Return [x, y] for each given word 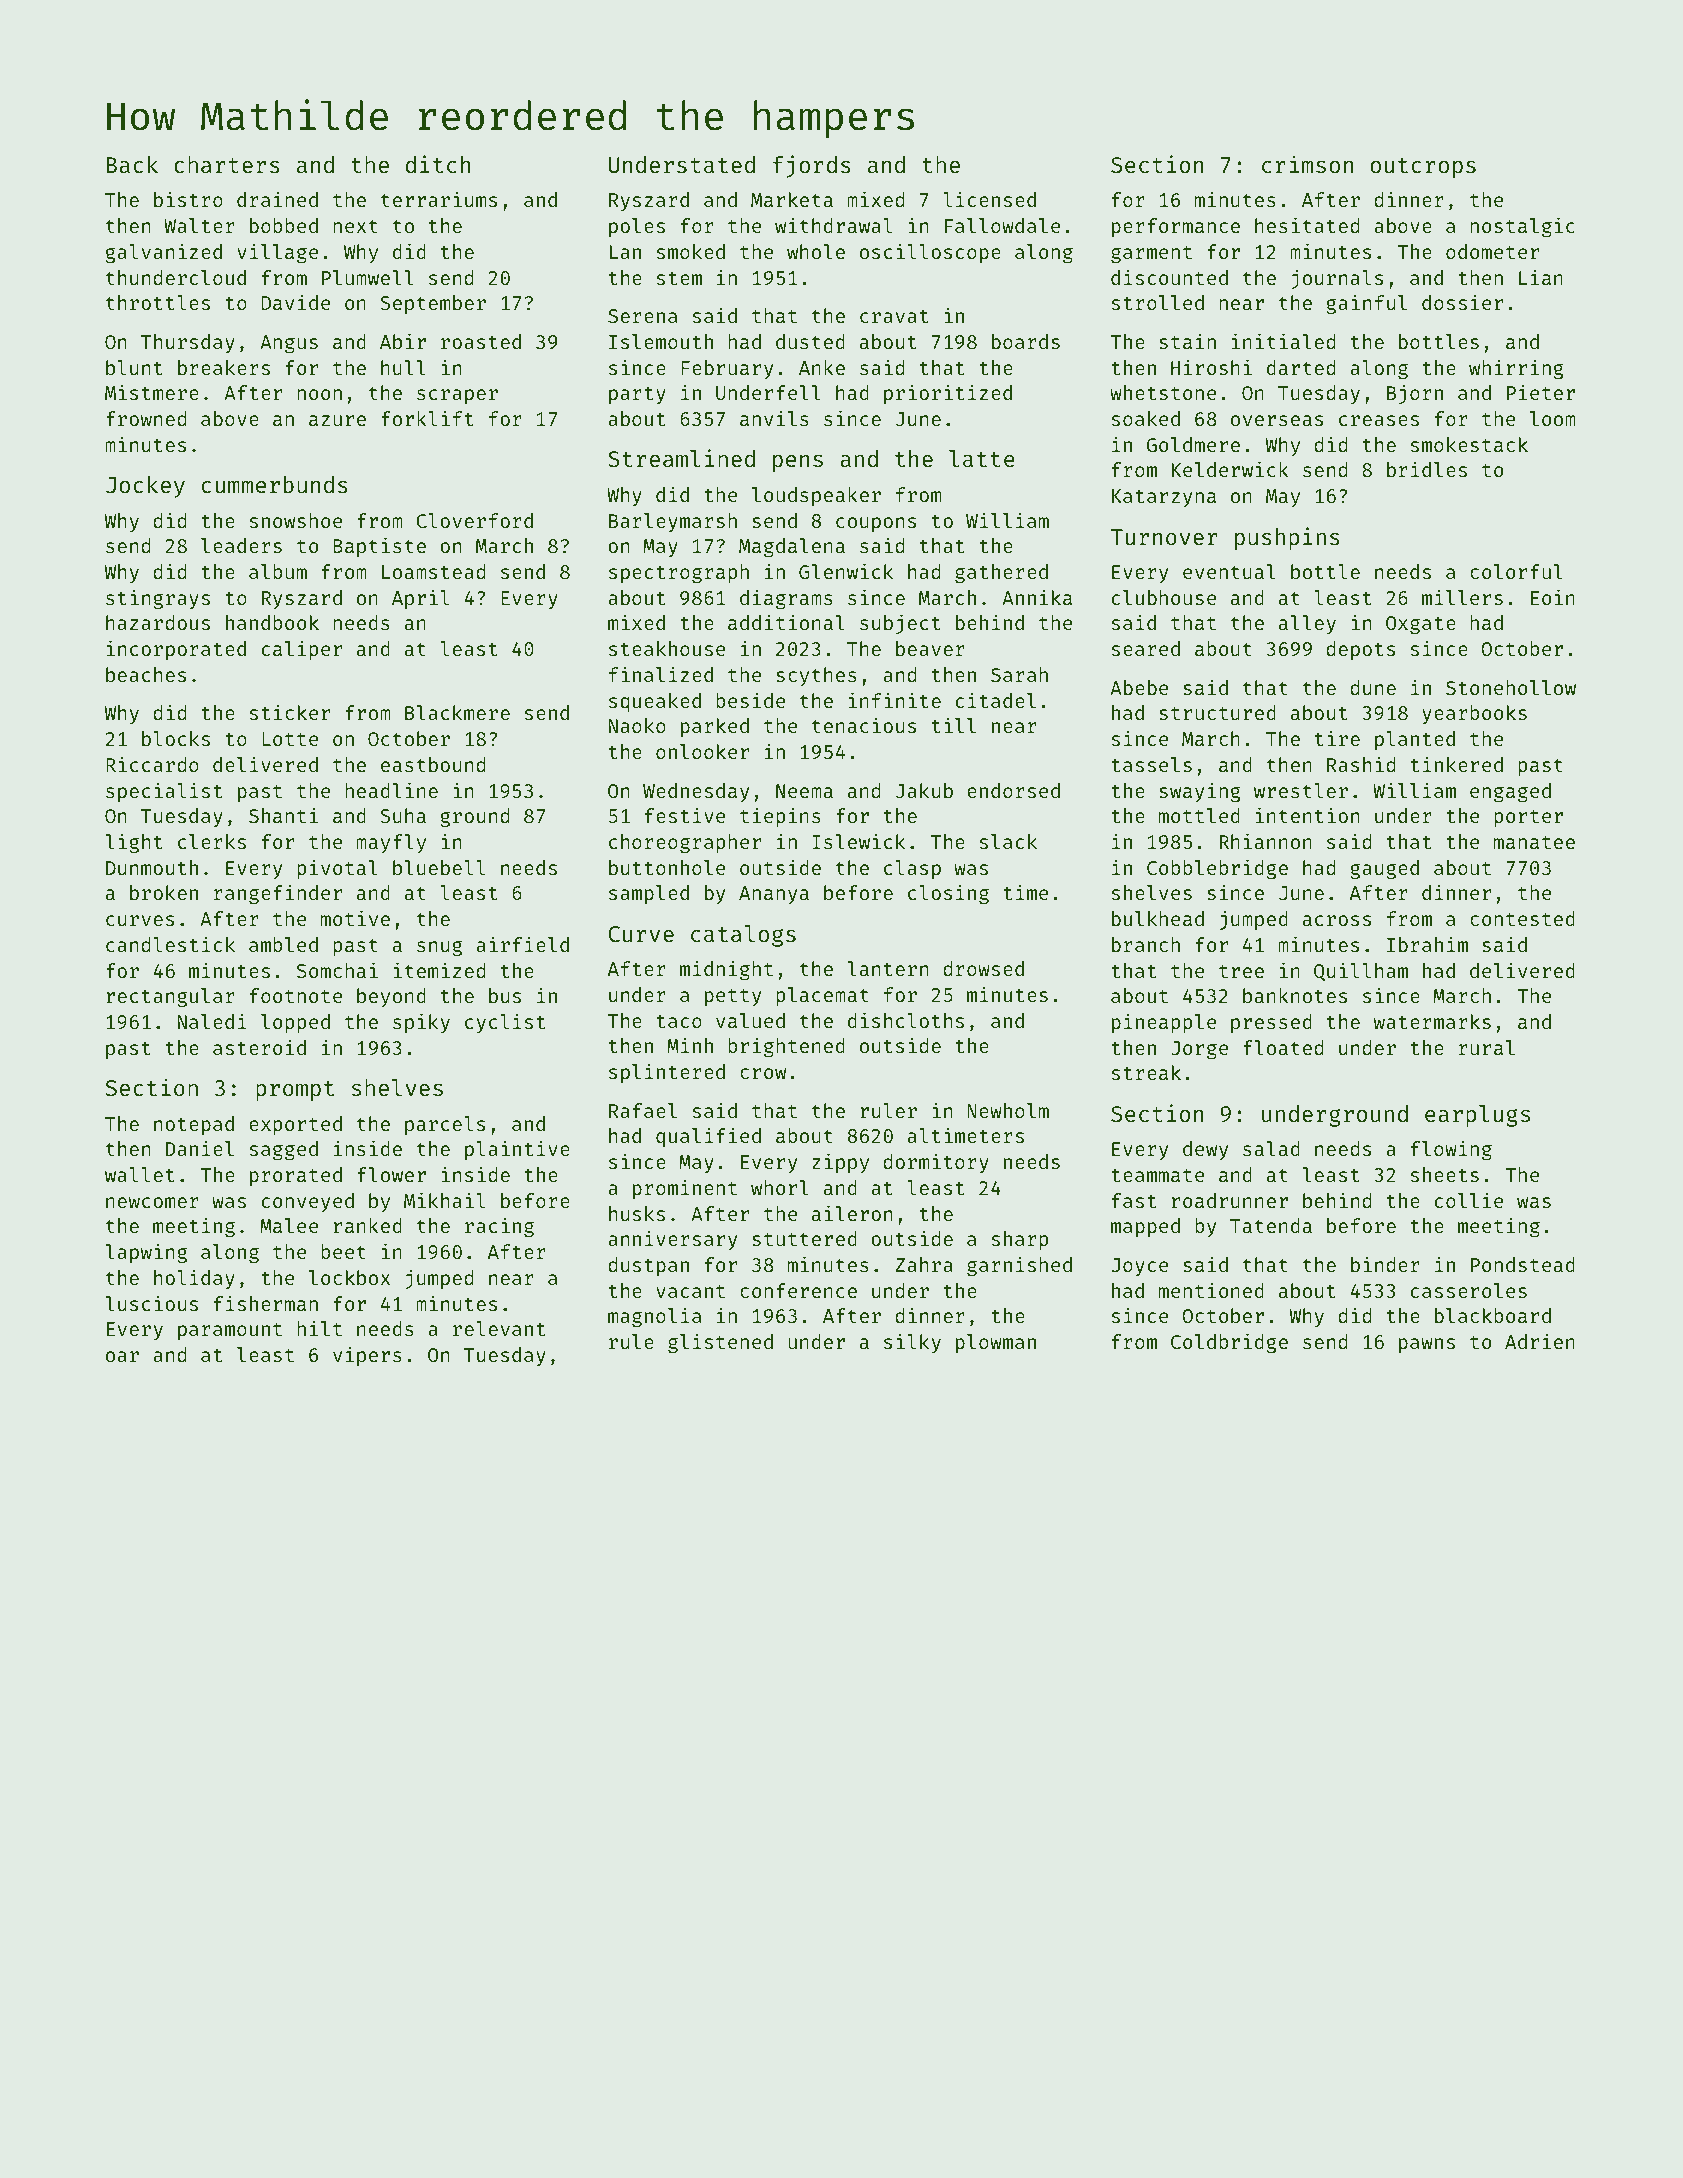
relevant [499, 1328]
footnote [296, 995]
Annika [1037, 597]
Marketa [792, 199]
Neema [804, 791]
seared [1146, 648]
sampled [649, 894]
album [278, 571]
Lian [1541, 277]
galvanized [164, 253]
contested [1522, 918]
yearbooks [1474, 714]
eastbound [433, 764]
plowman [996, 1343]
